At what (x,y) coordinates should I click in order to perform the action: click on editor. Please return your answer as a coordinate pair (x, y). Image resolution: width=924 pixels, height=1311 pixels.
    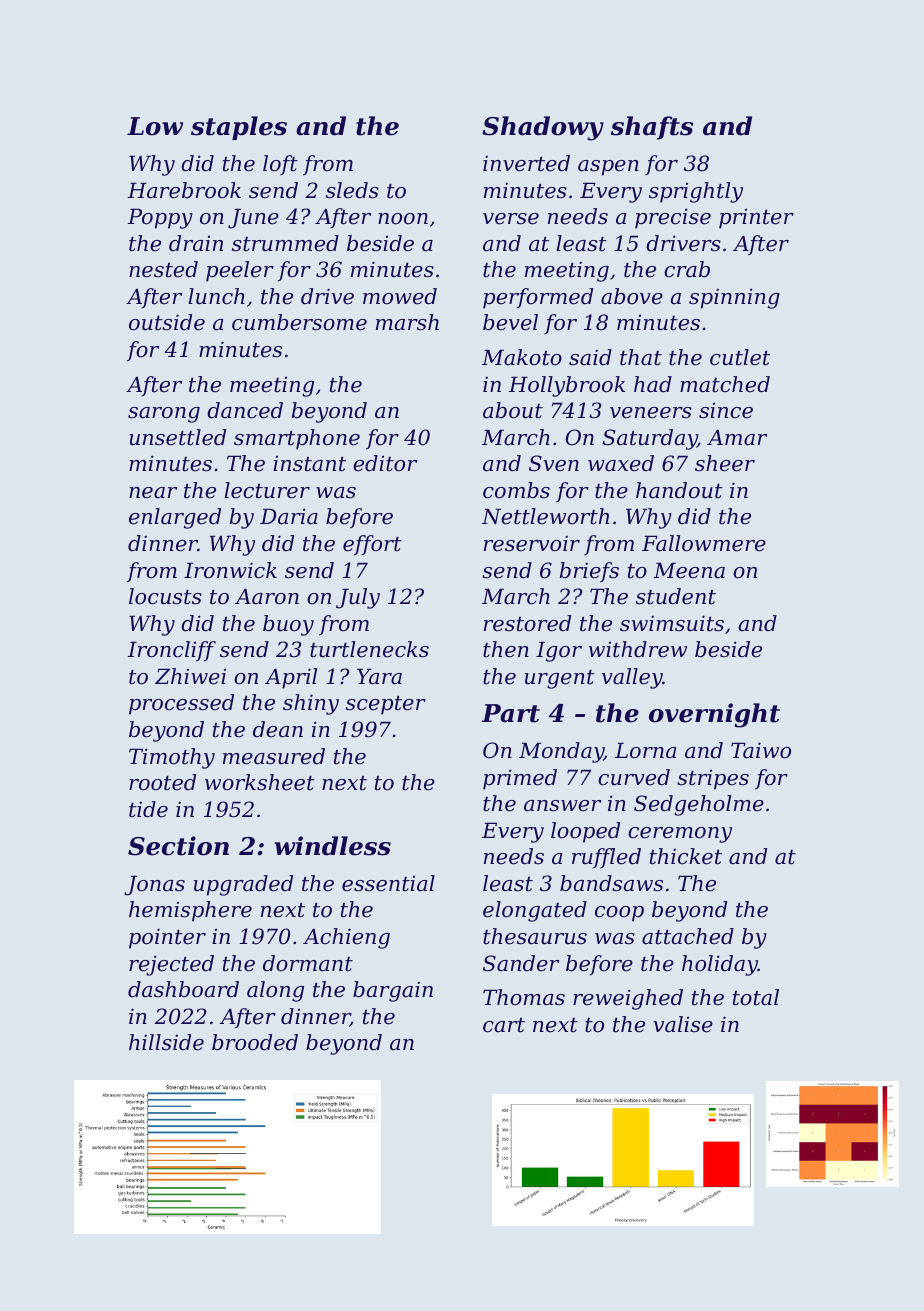
    Looking at the image, I should click on (385, 463).
